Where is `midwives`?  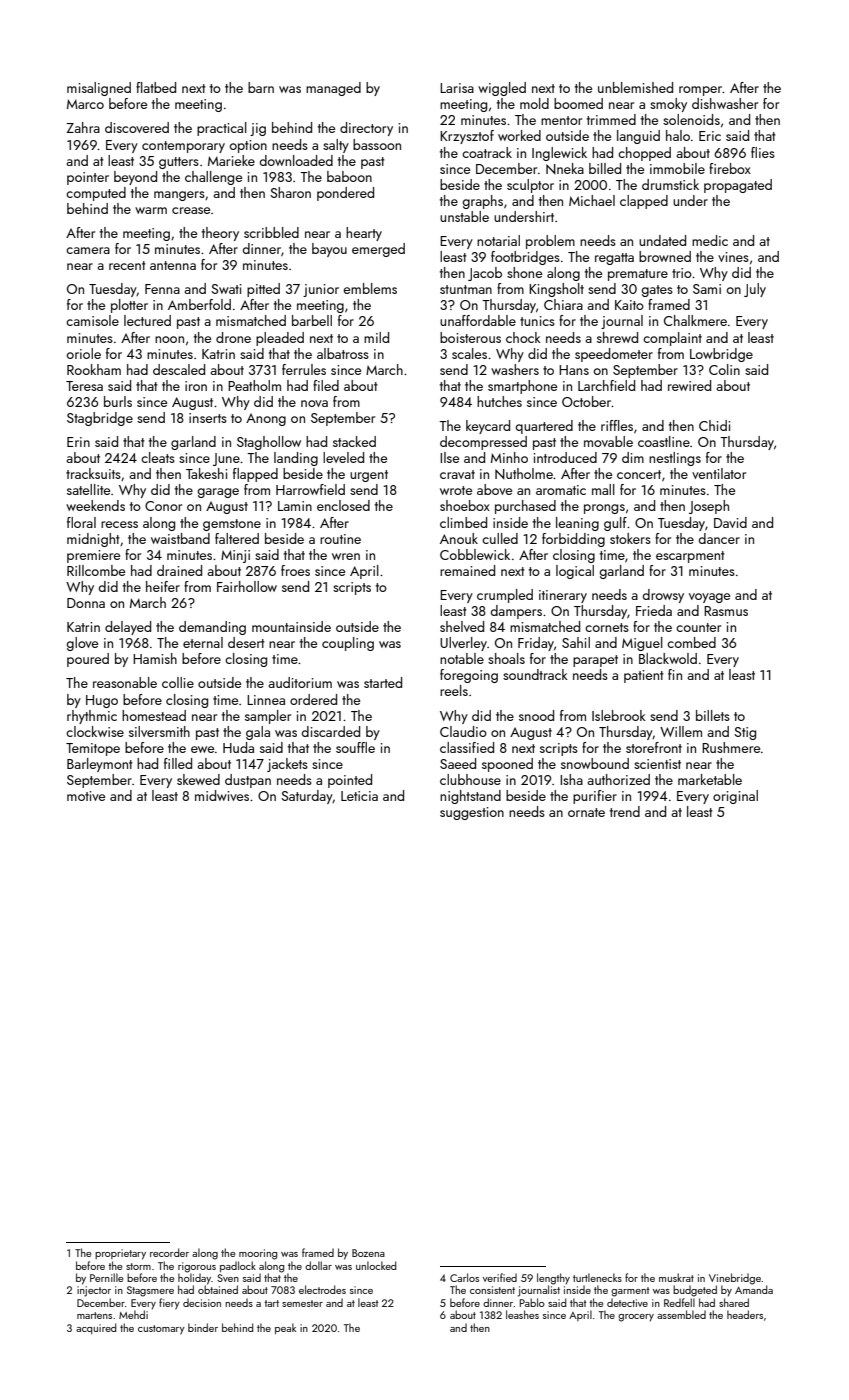 midwives is located at coordinates (222, 795).
